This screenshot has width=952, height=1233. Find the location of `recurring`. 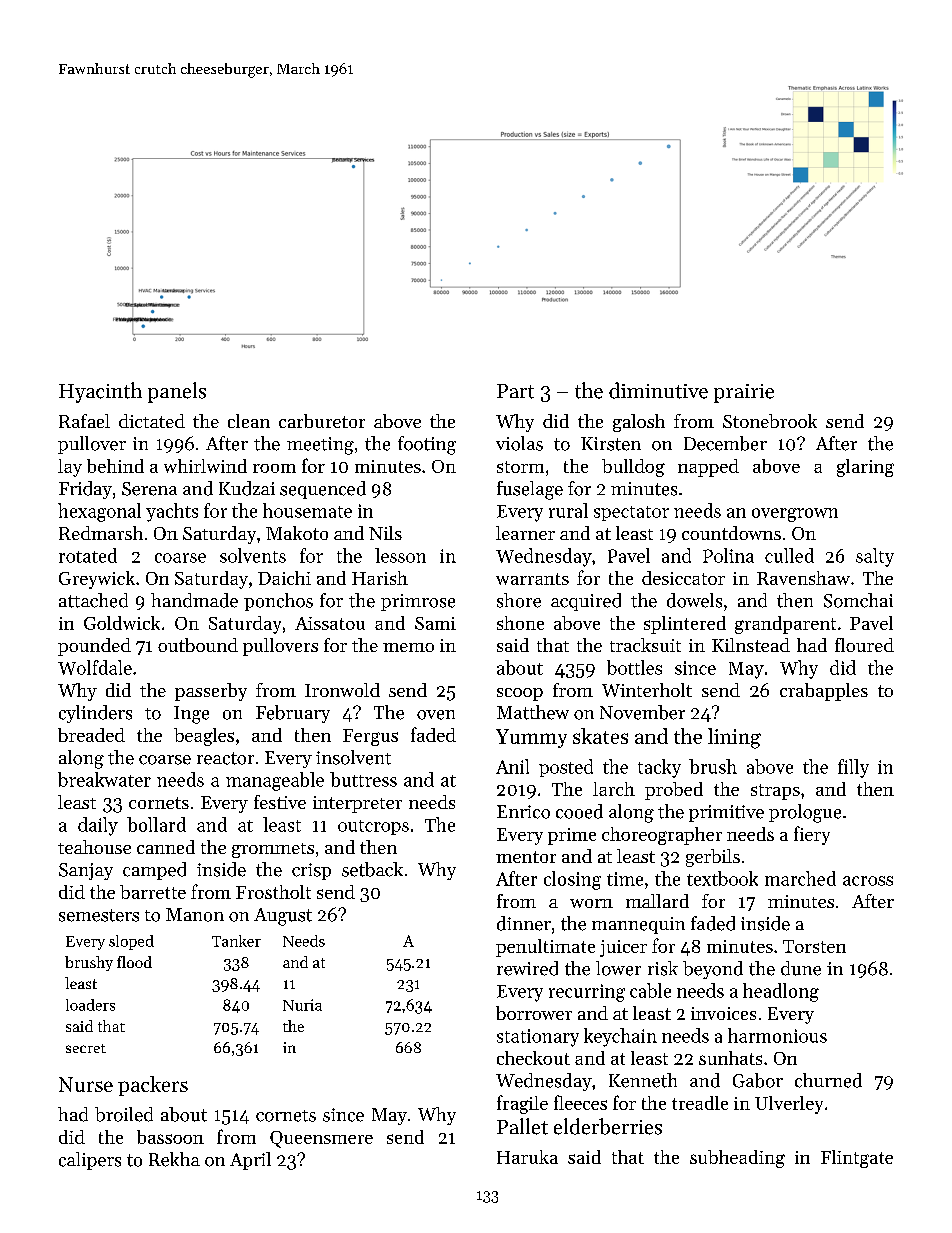

recurring is located at coordinates (587, 993).
